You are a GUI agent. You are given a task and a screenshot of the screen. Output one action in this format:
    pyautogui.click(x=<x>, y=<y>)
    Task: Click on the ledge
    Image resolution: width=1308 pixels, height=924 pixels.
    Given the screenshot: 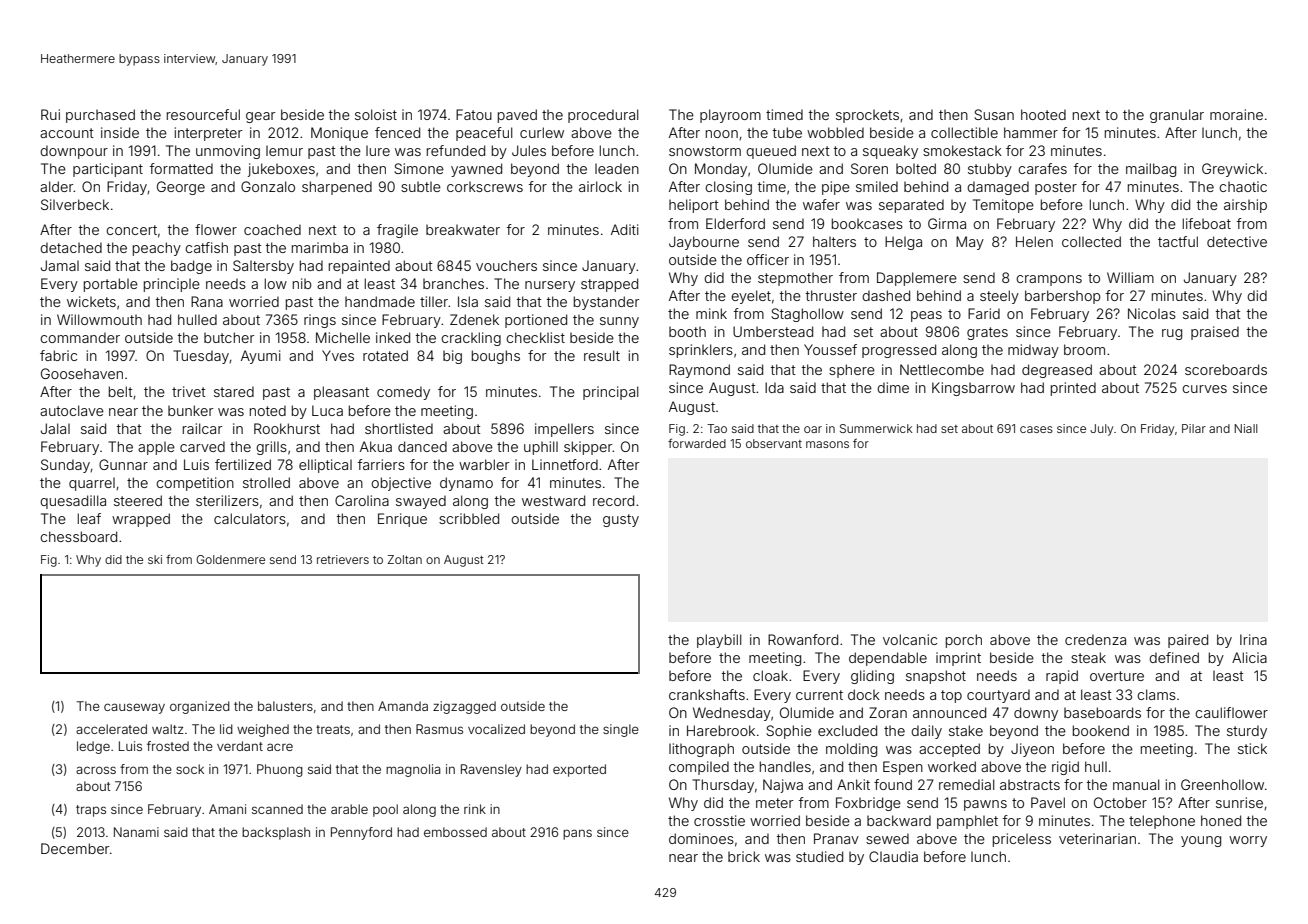 What is the action you would take?
    pyautogui.click(x=93, y=747)
